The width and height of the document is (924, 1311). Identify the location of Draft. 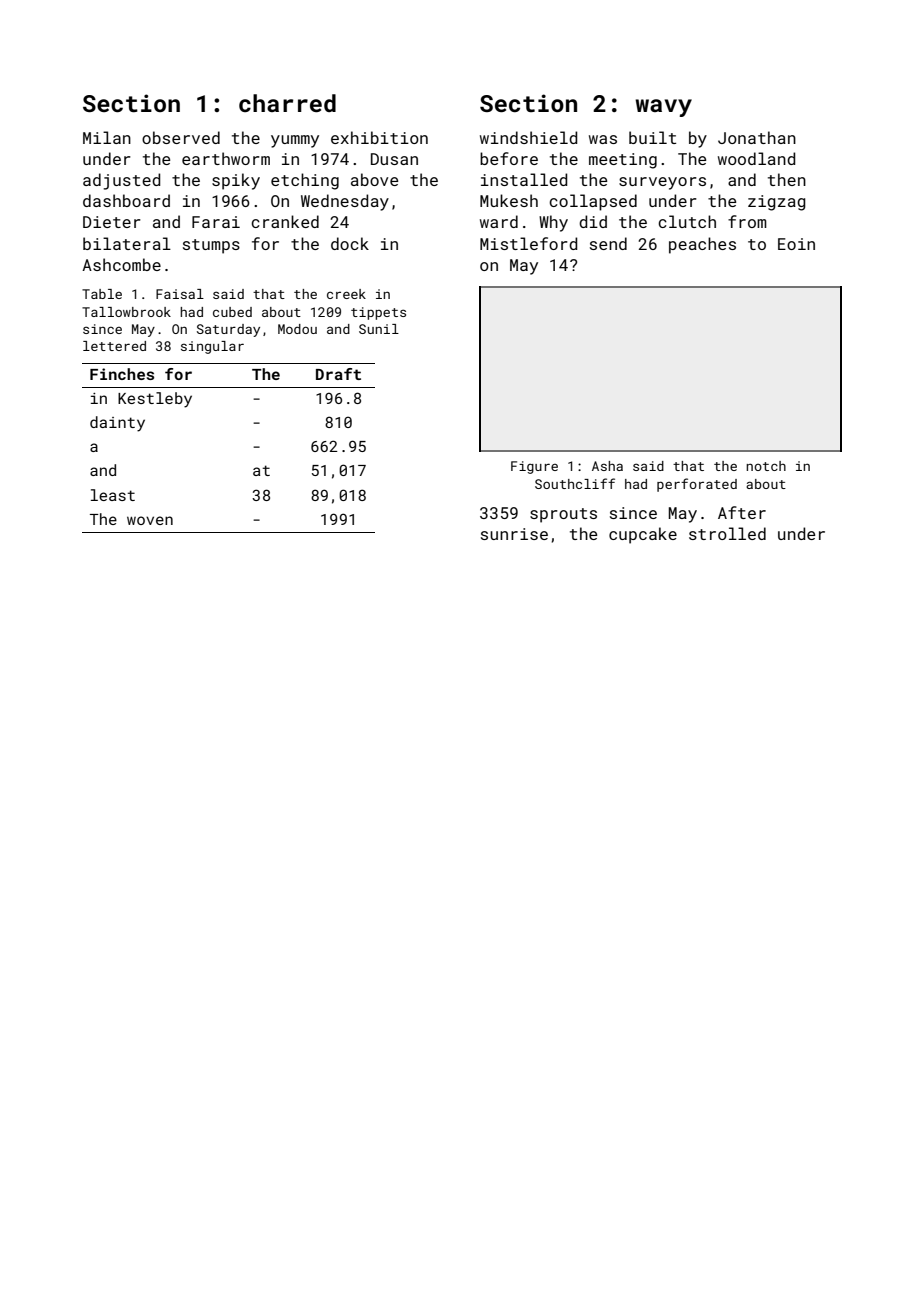
(338, 374).
